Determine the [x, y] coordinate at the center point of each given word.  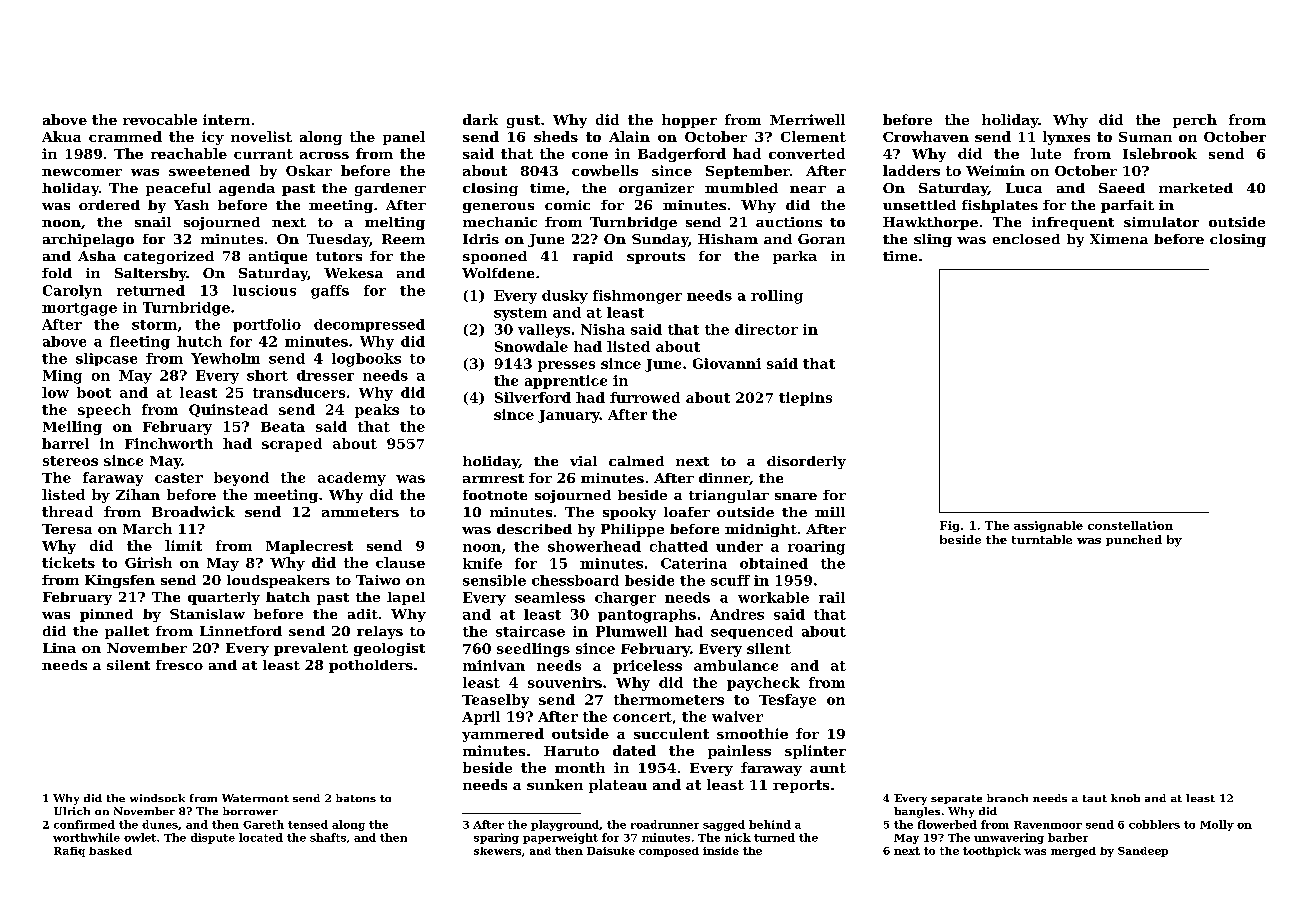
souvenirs [565, 682]
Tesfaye [787, 701]
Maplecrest [309, 547]
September [748, 172]
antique [278, 257]
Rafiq [69, 852]
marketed [1196, 188]
